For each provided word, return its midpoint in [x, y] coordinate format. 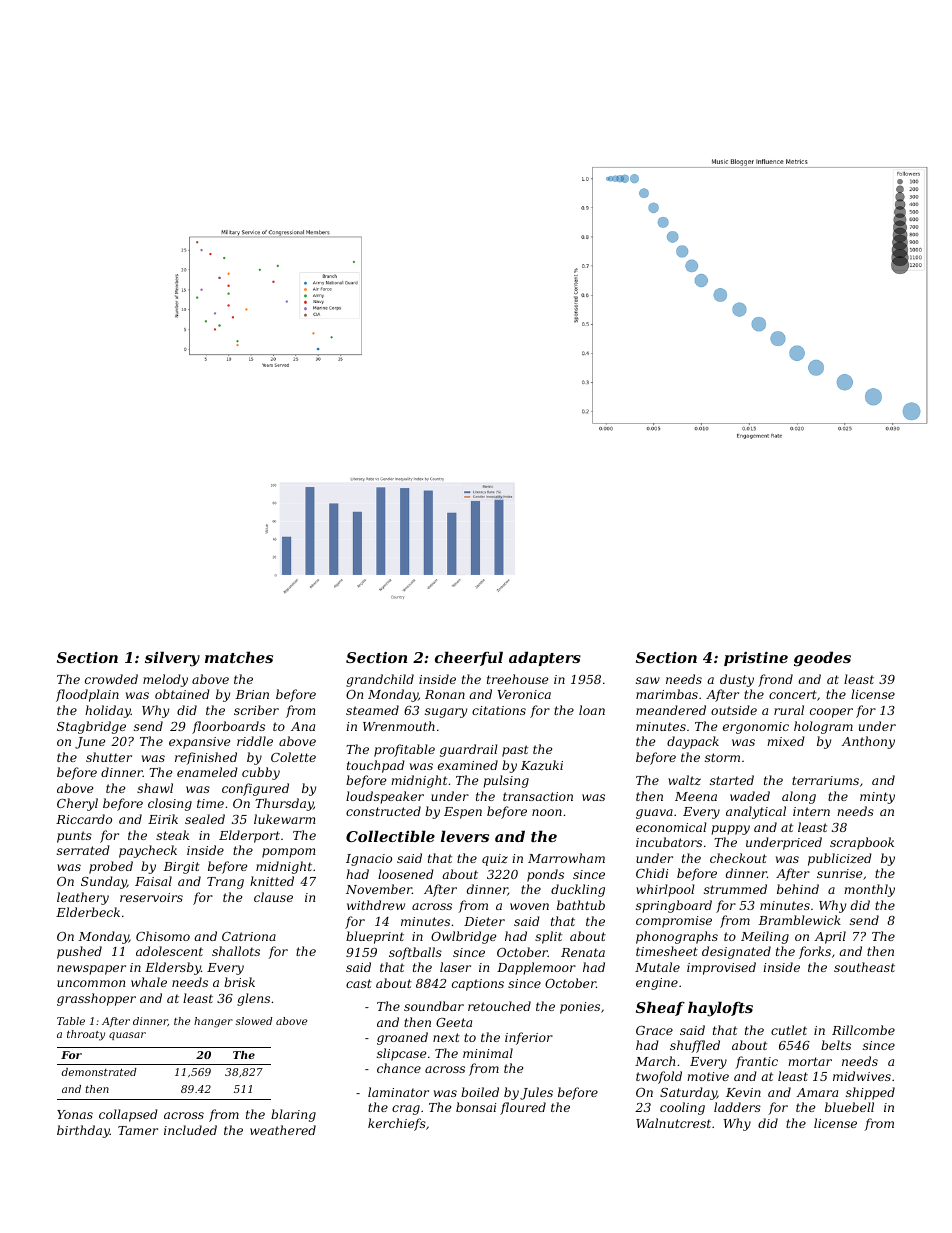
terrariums [825, 780]
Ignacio [369, 860]
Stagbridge [91, 727]
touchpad [376, 766]
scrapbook [862, 843]
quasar [127, 1036]
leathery [83, 898]
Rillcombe [863, 1030]
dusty [737, 680]
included [190, 1130]
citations [499, 710]
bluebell [849, 1107]
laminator [398, 1092]
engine [657, 984]
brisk [239, 982]
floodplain [87, 695]
